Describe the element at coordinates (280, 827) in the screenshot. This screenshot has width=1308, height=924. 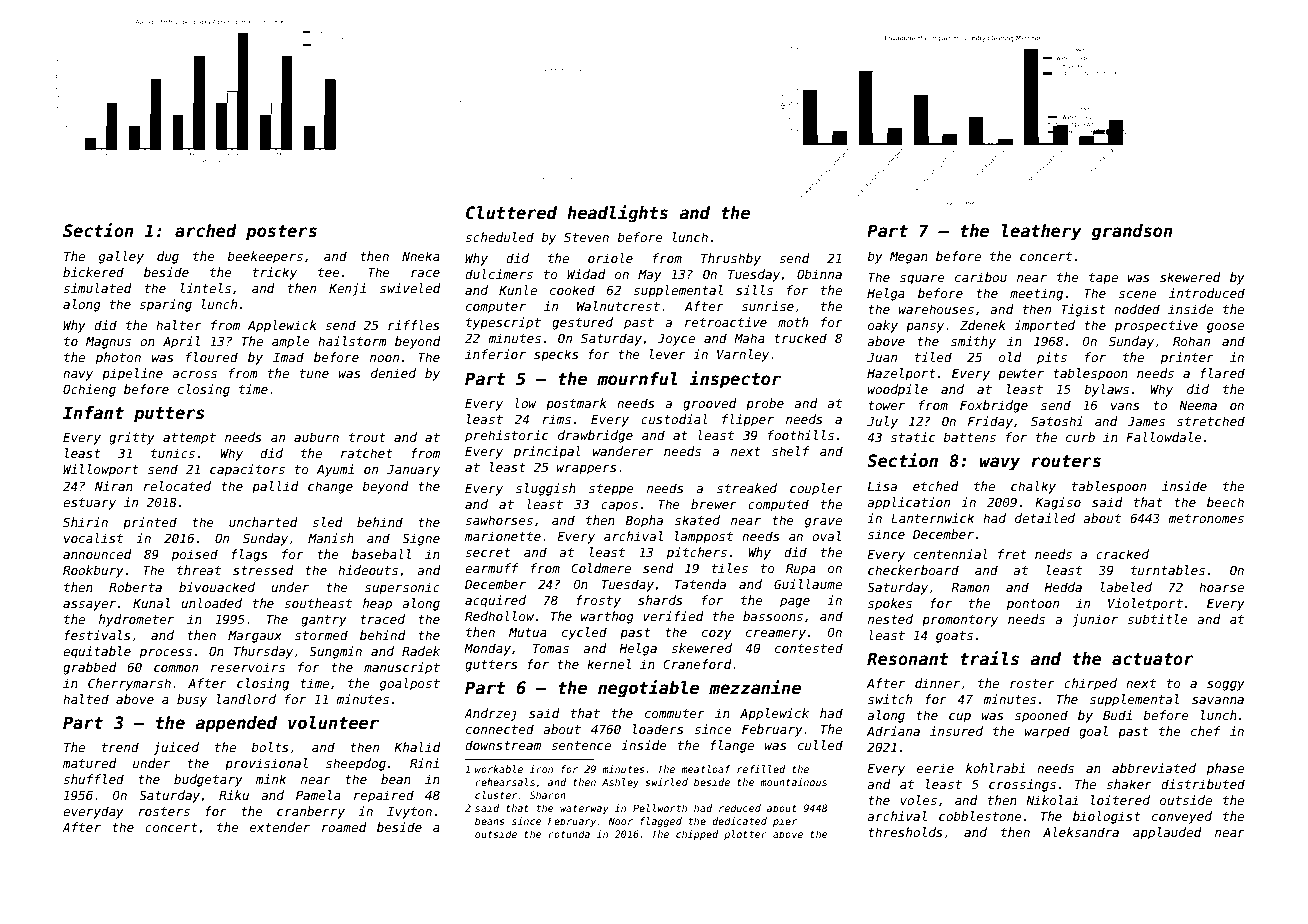
I see `extender` at that location.
